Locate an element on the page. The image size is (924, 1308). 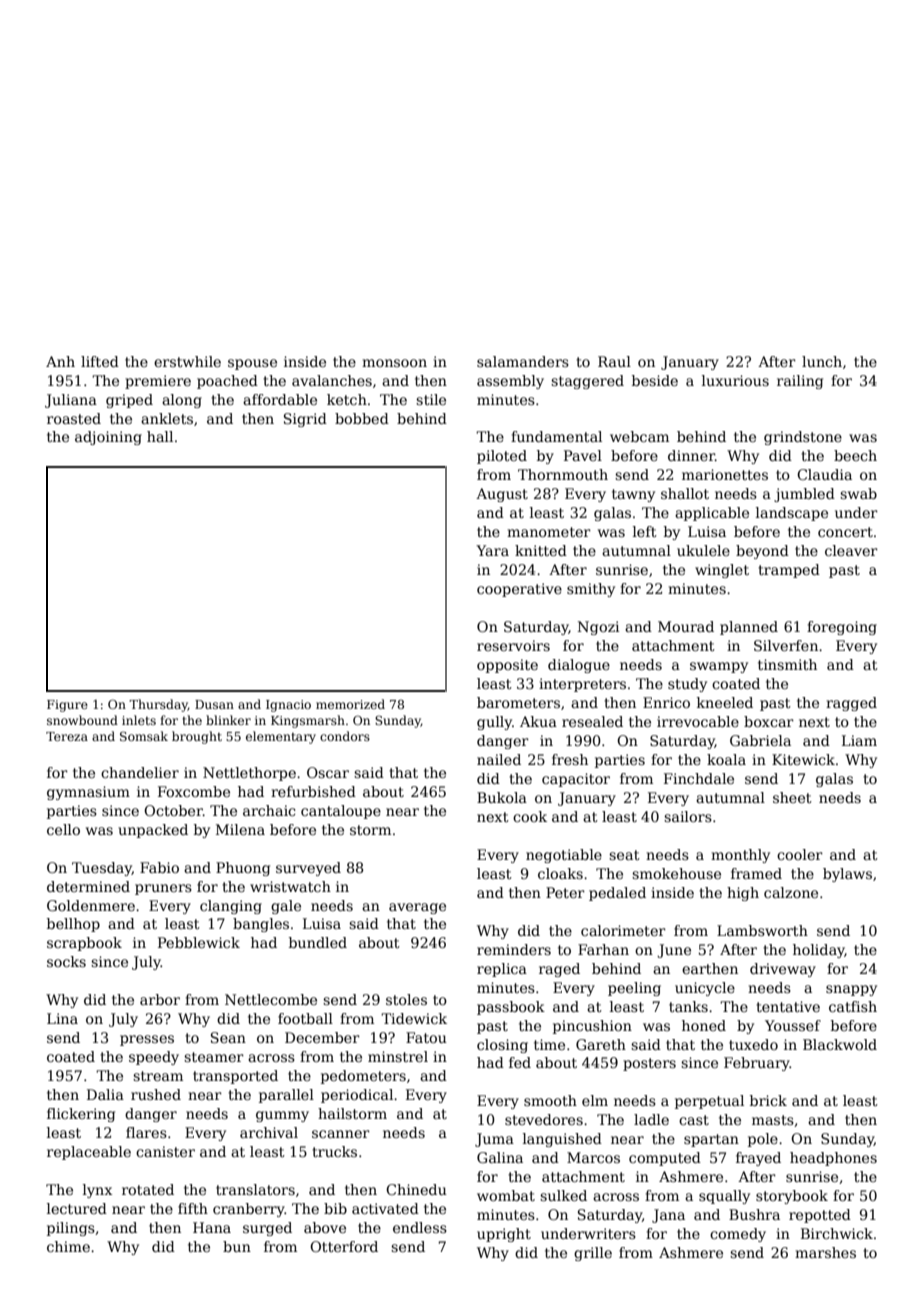
staggered is located at coordinates (587, 382).
